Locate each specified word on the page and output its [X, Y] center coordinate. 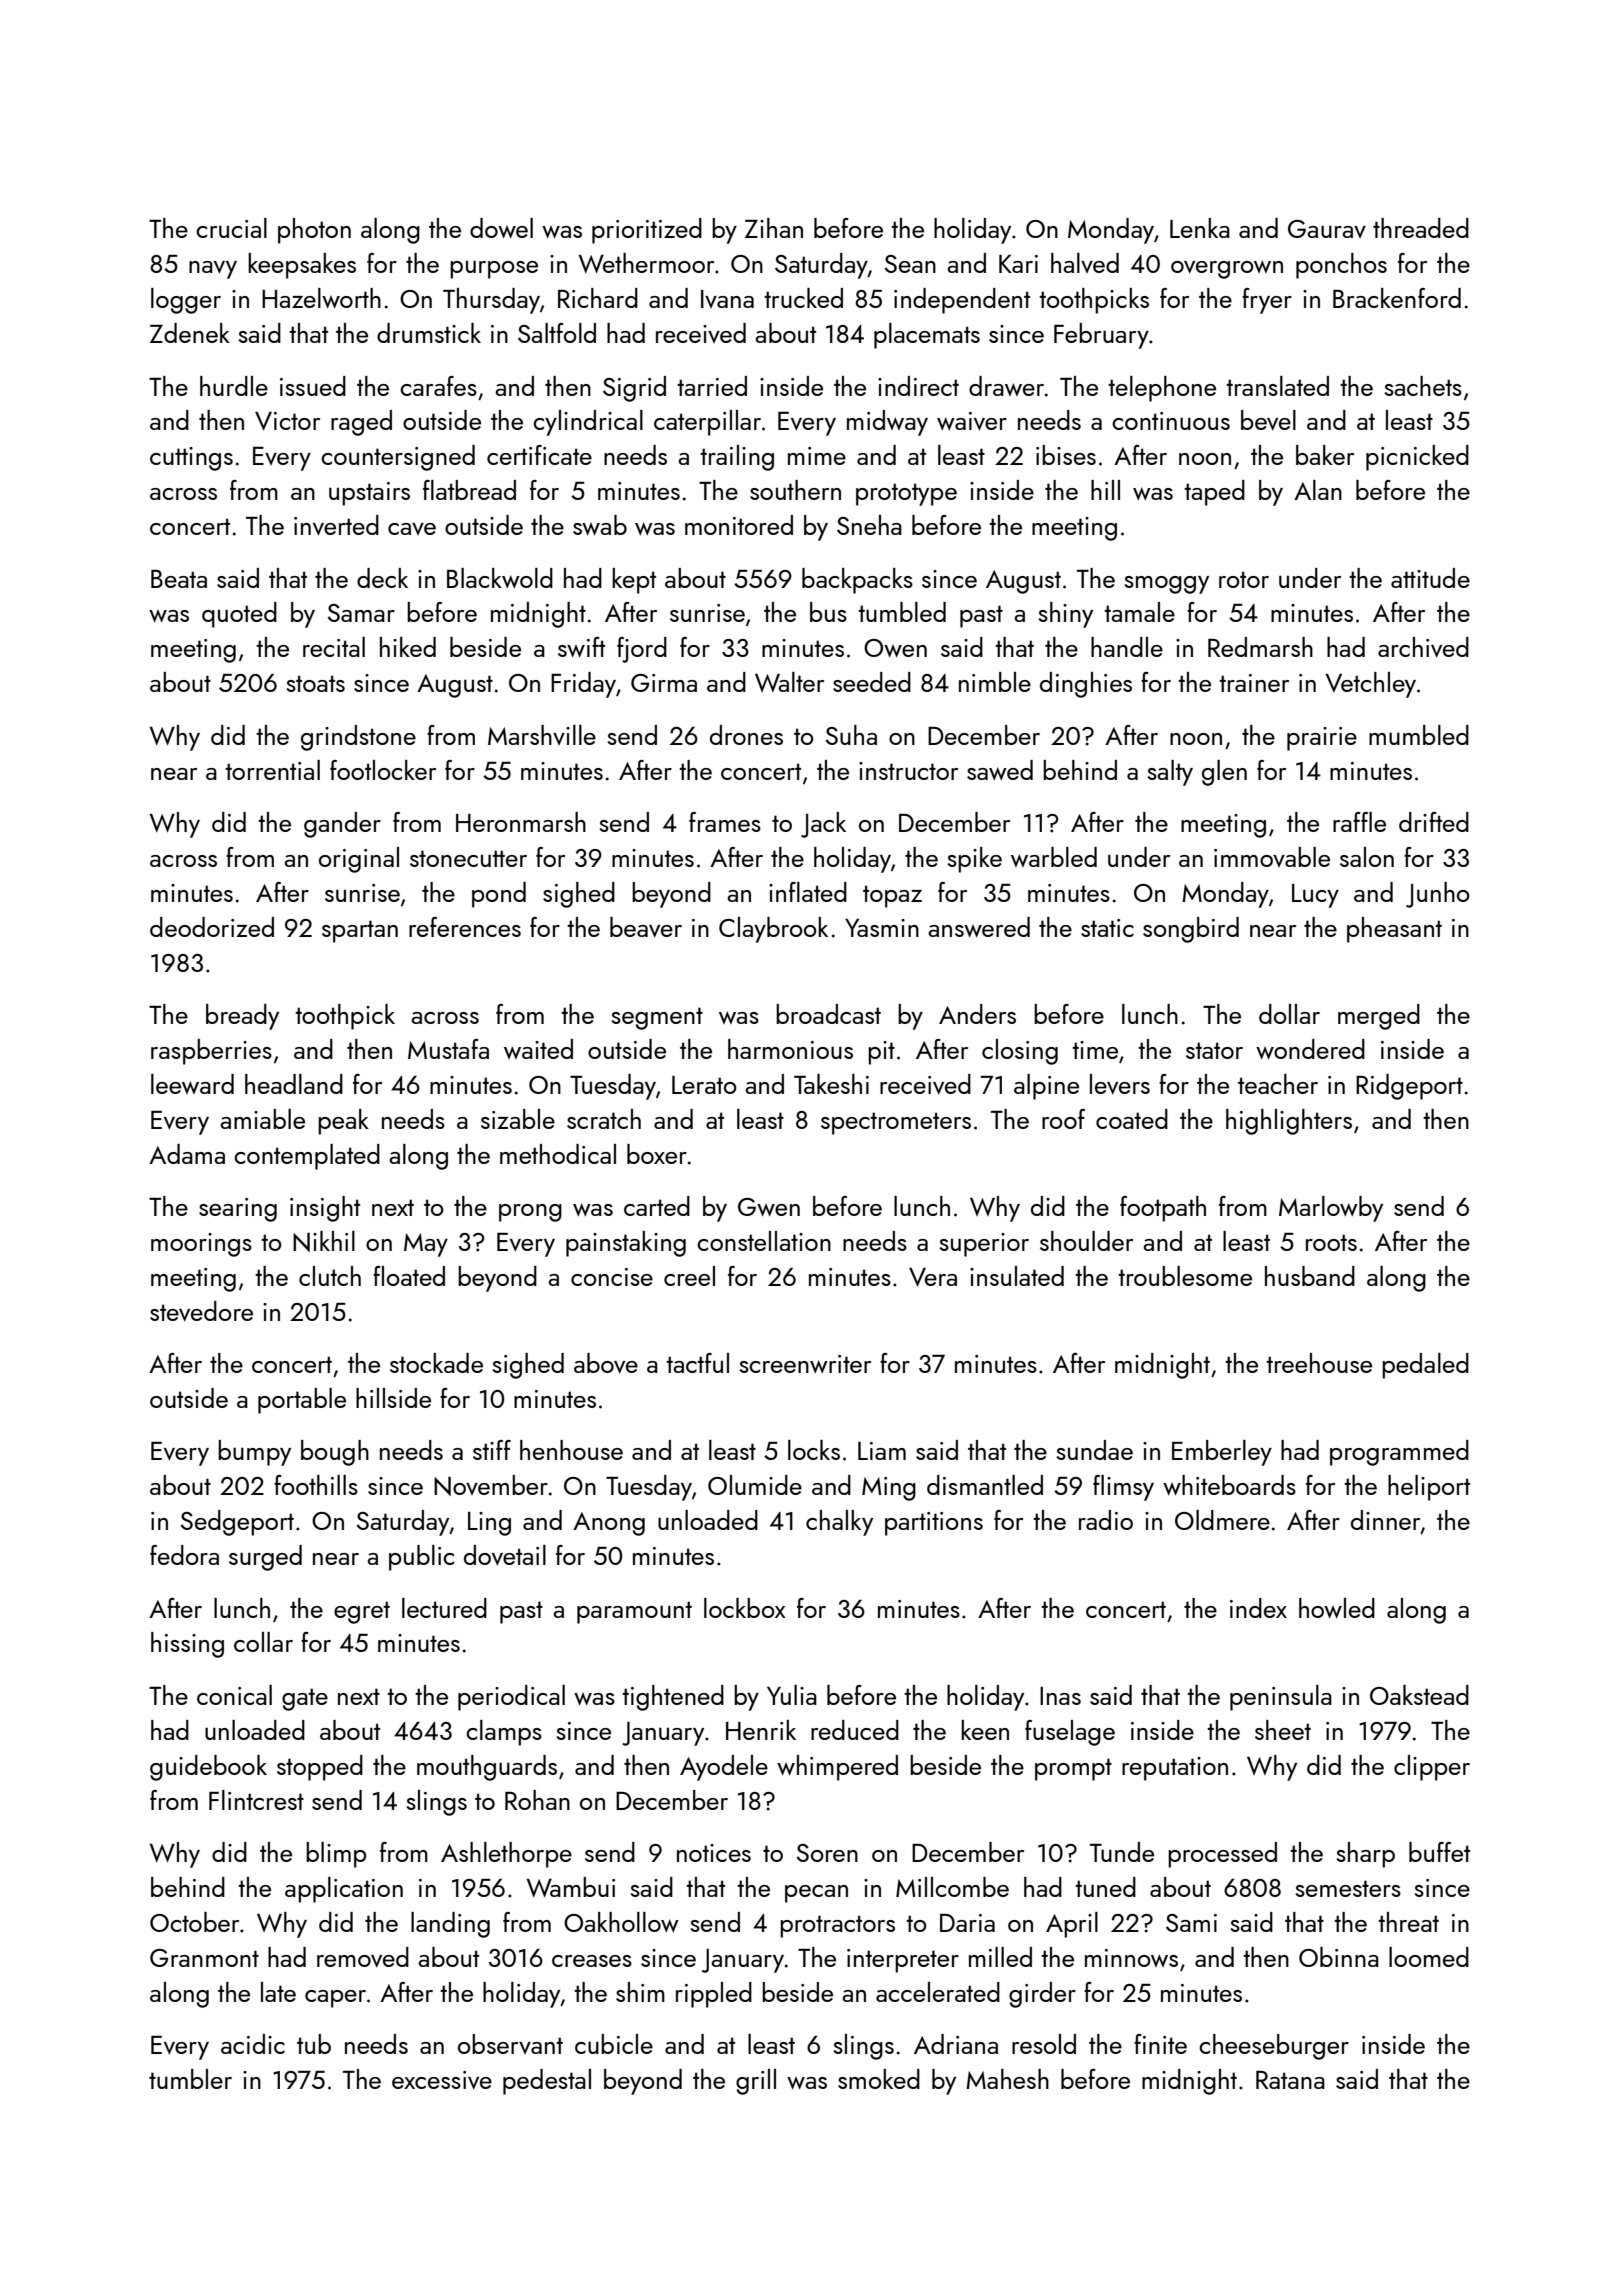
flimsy [1123, 1488]
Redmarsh [1260, 647]
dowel [501, 228]
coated [1132, 1119]
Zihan [774, 228]
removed [363, 1957]
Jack [823, 825]
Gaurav [1327, 229]
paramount [634, 1612]
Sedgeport [237, 1523]
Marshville [542, 735]
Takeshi [831, 1084]
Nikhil [324, 1241]
